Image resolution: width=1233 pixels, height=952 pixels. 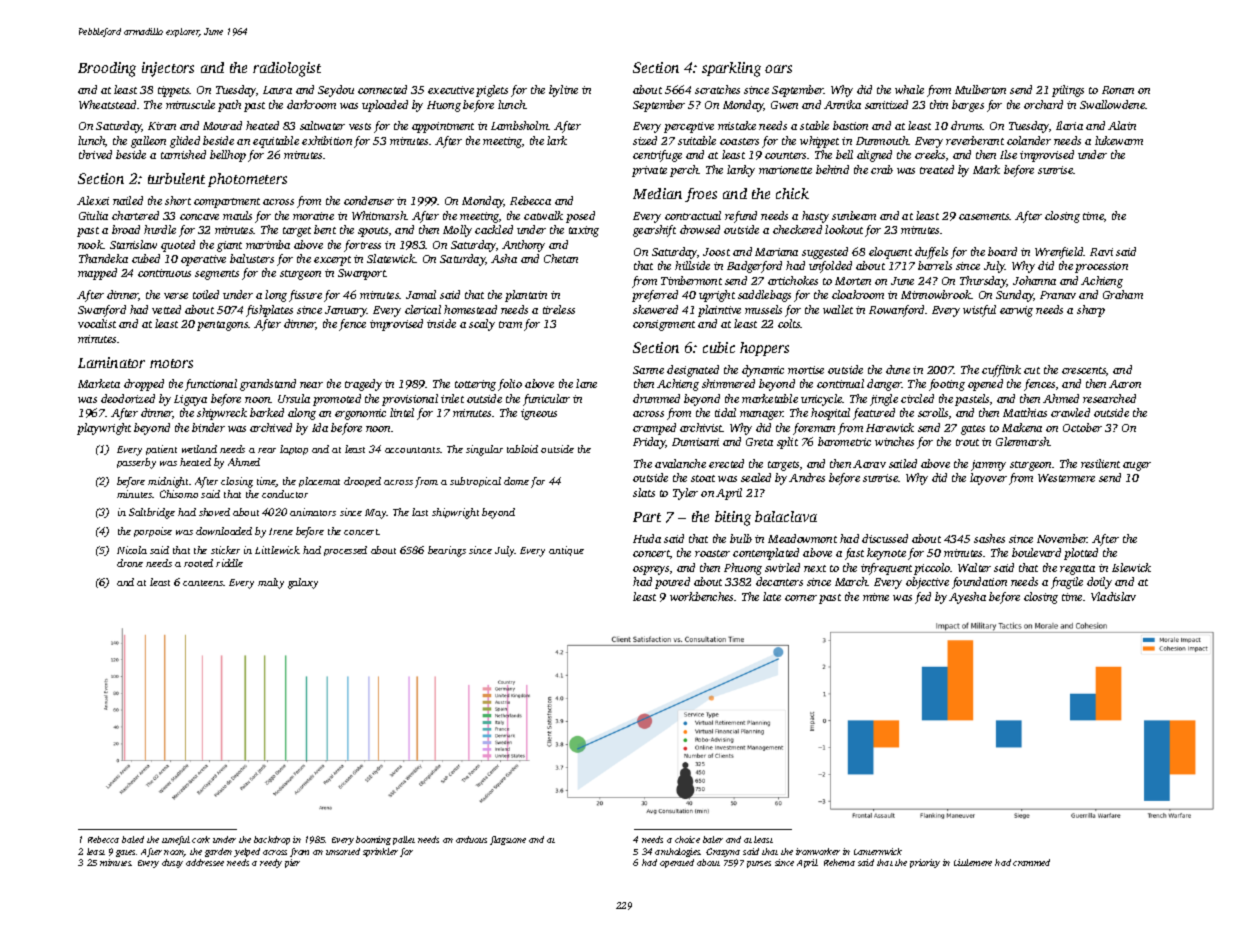 I want to click on flagstone, so click(x=508, y=840).
